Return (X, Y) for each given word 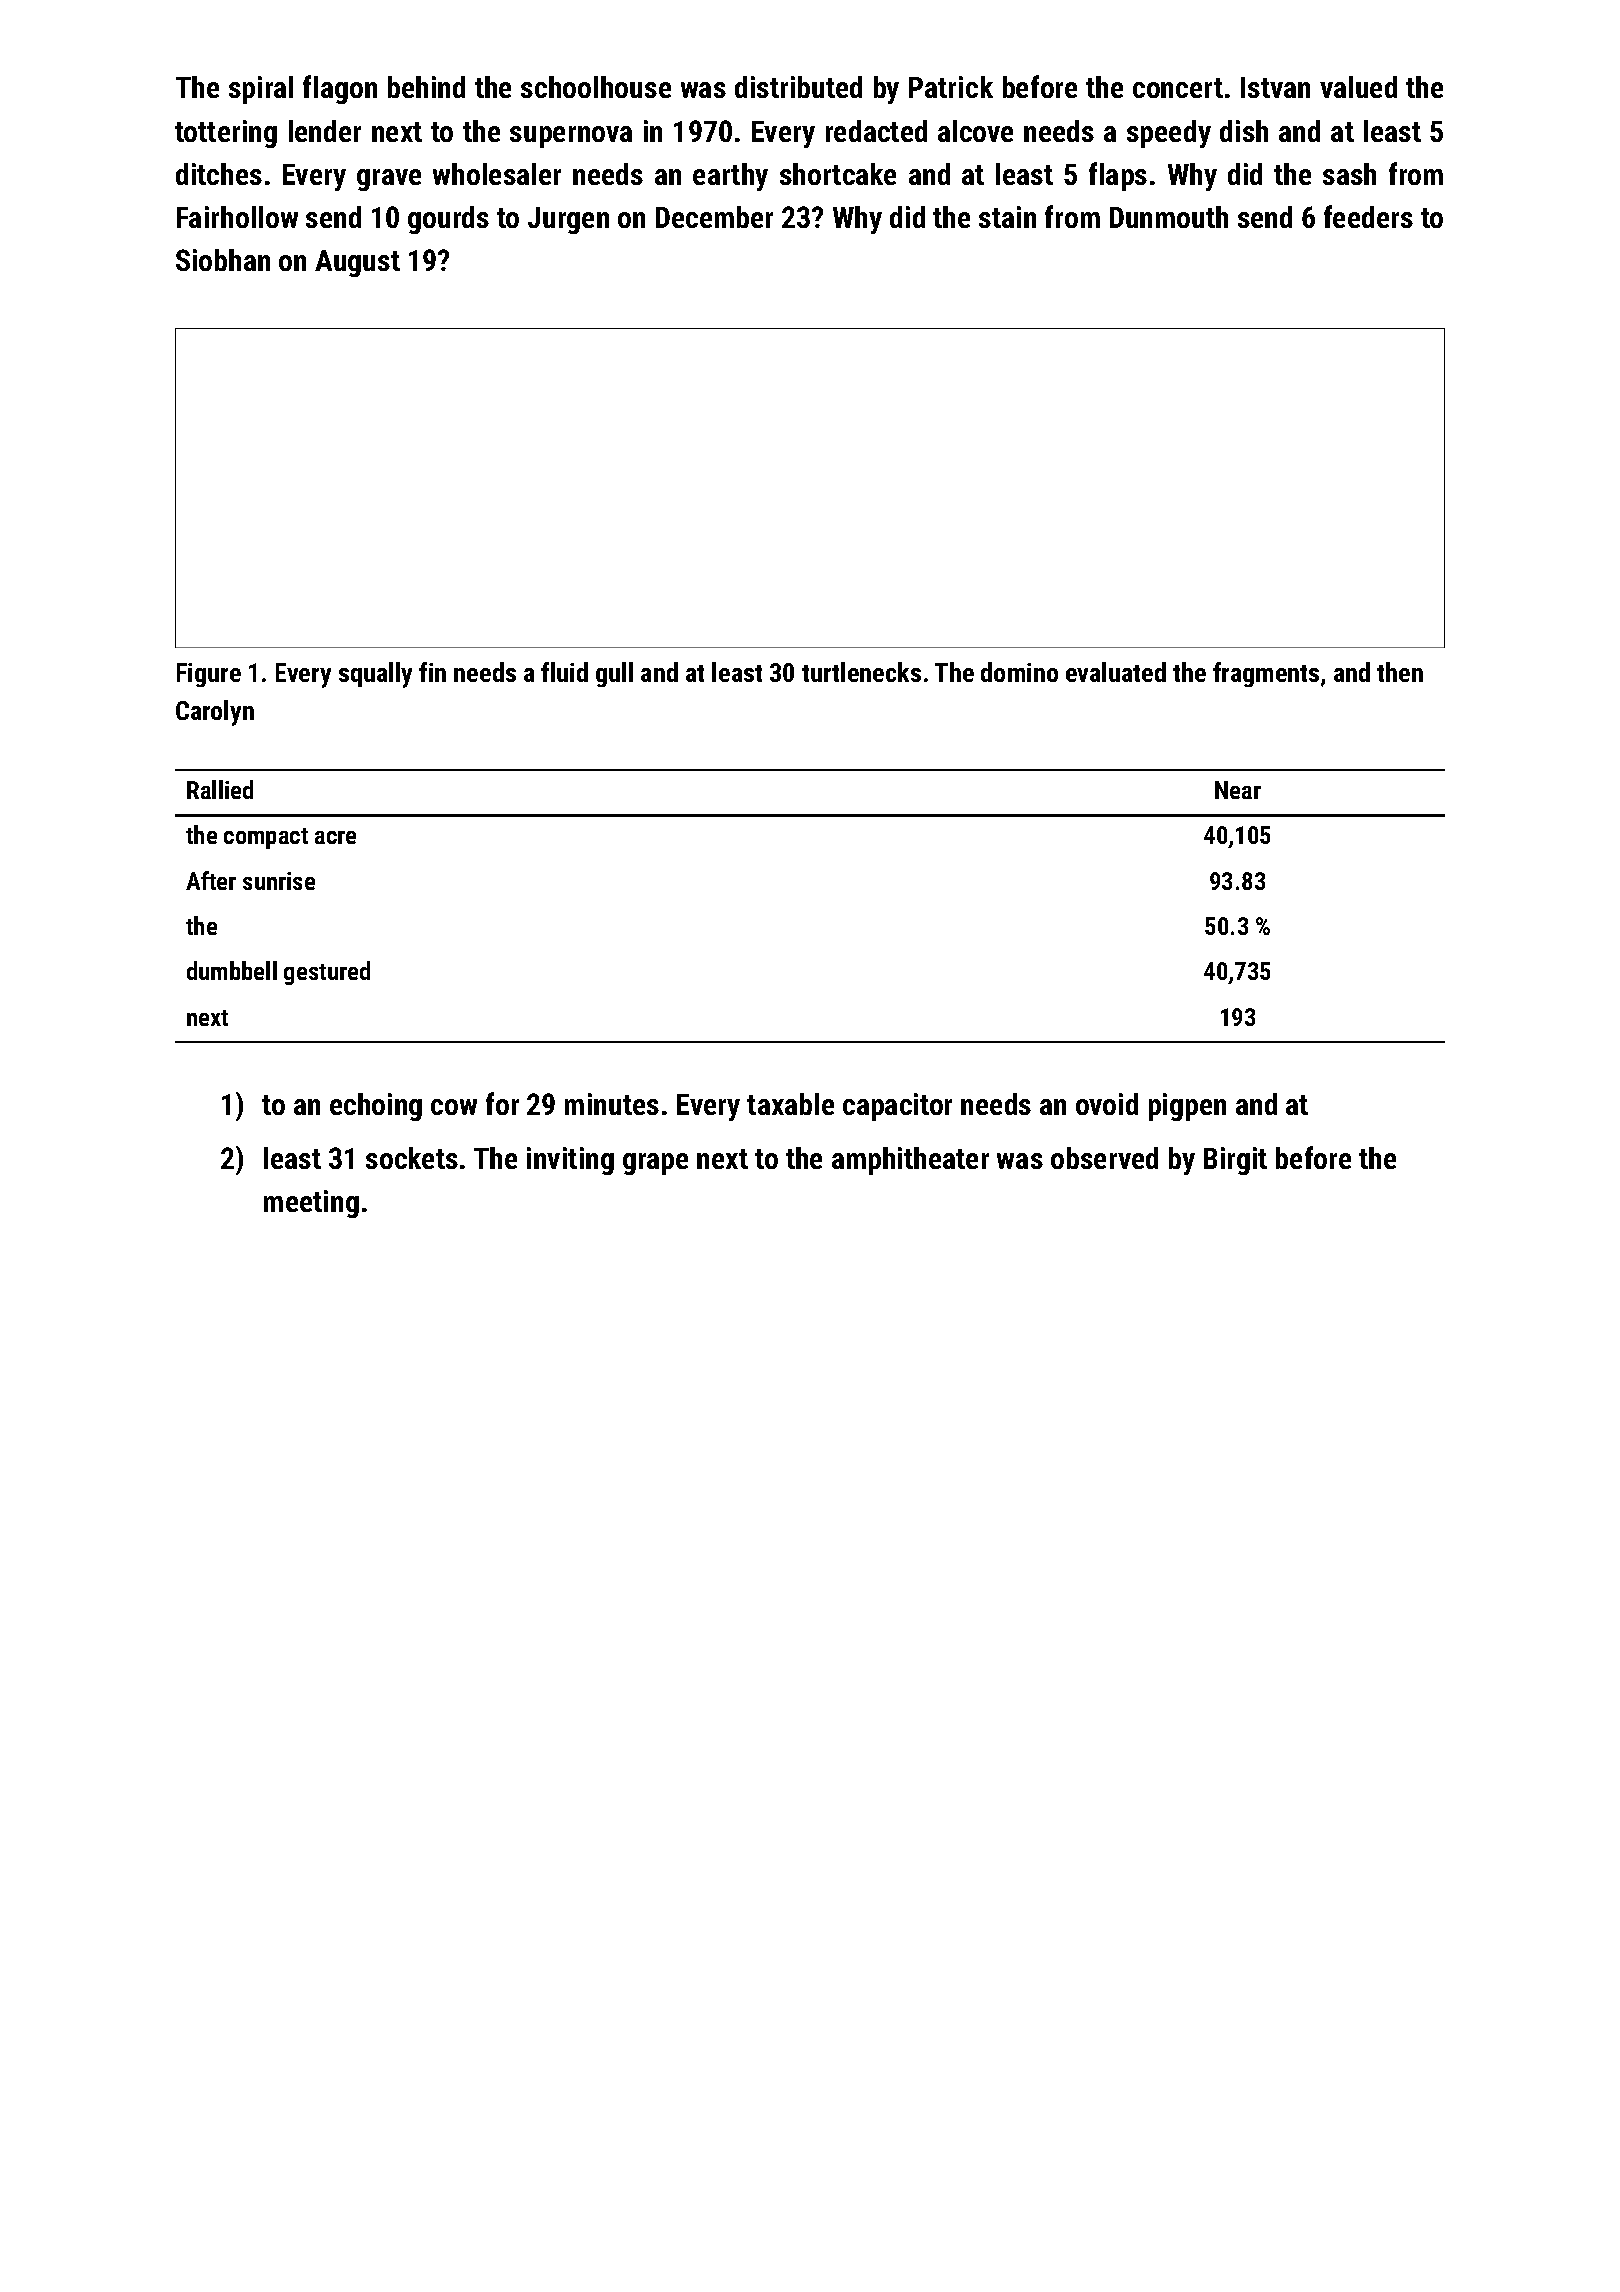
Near (1238, 790)
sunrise (279, 881)
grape (655, 1164)
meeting (311, 1204)
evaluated (1116, 672)
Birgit (1235, 1161)
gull (614, 674)
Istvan (1275, 87)
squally (375, 675)
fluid (564, 672)
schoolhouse (596, 87)
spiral (261, 90)
